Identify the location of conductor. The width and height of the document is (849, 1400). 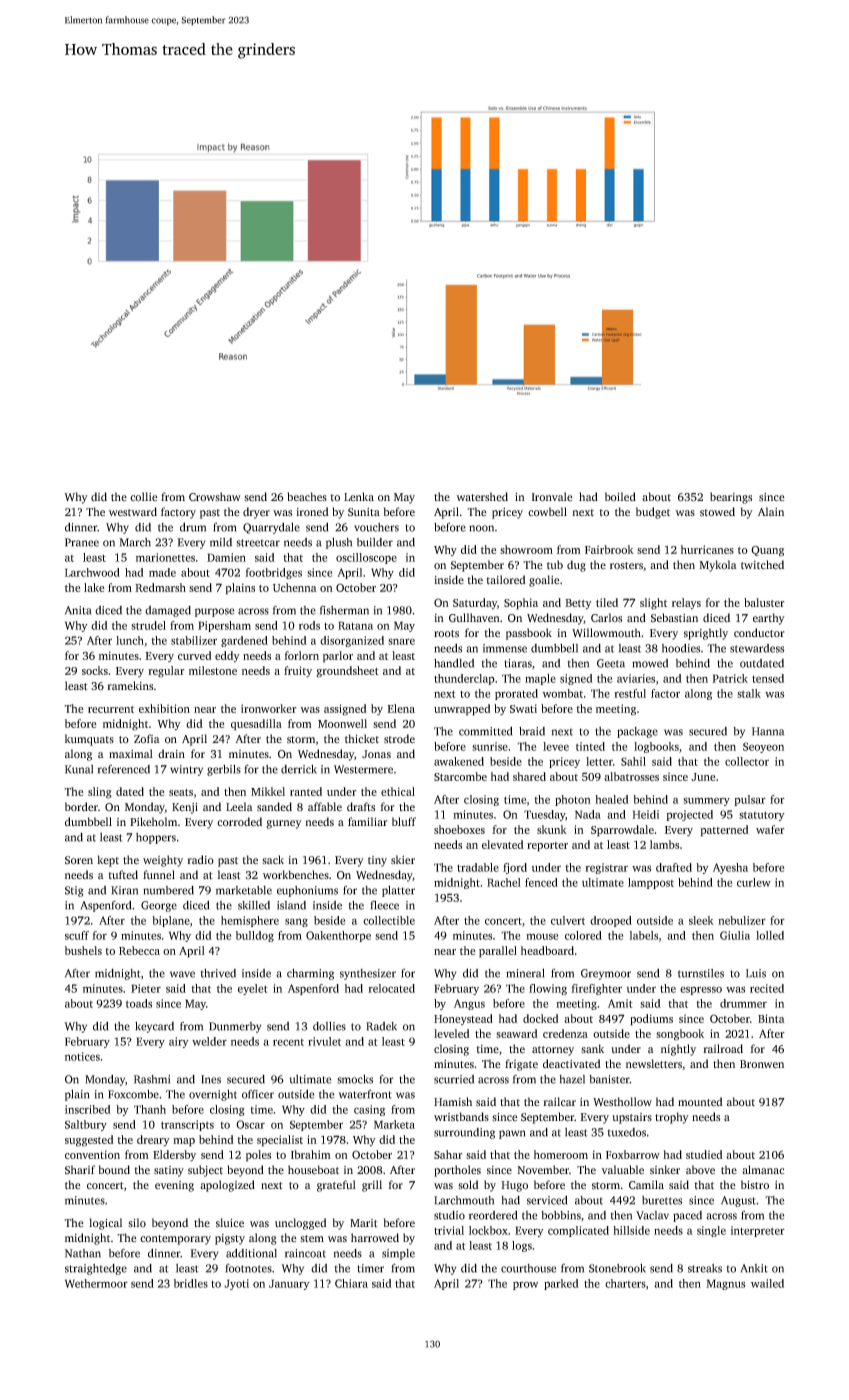
(759, 633).
